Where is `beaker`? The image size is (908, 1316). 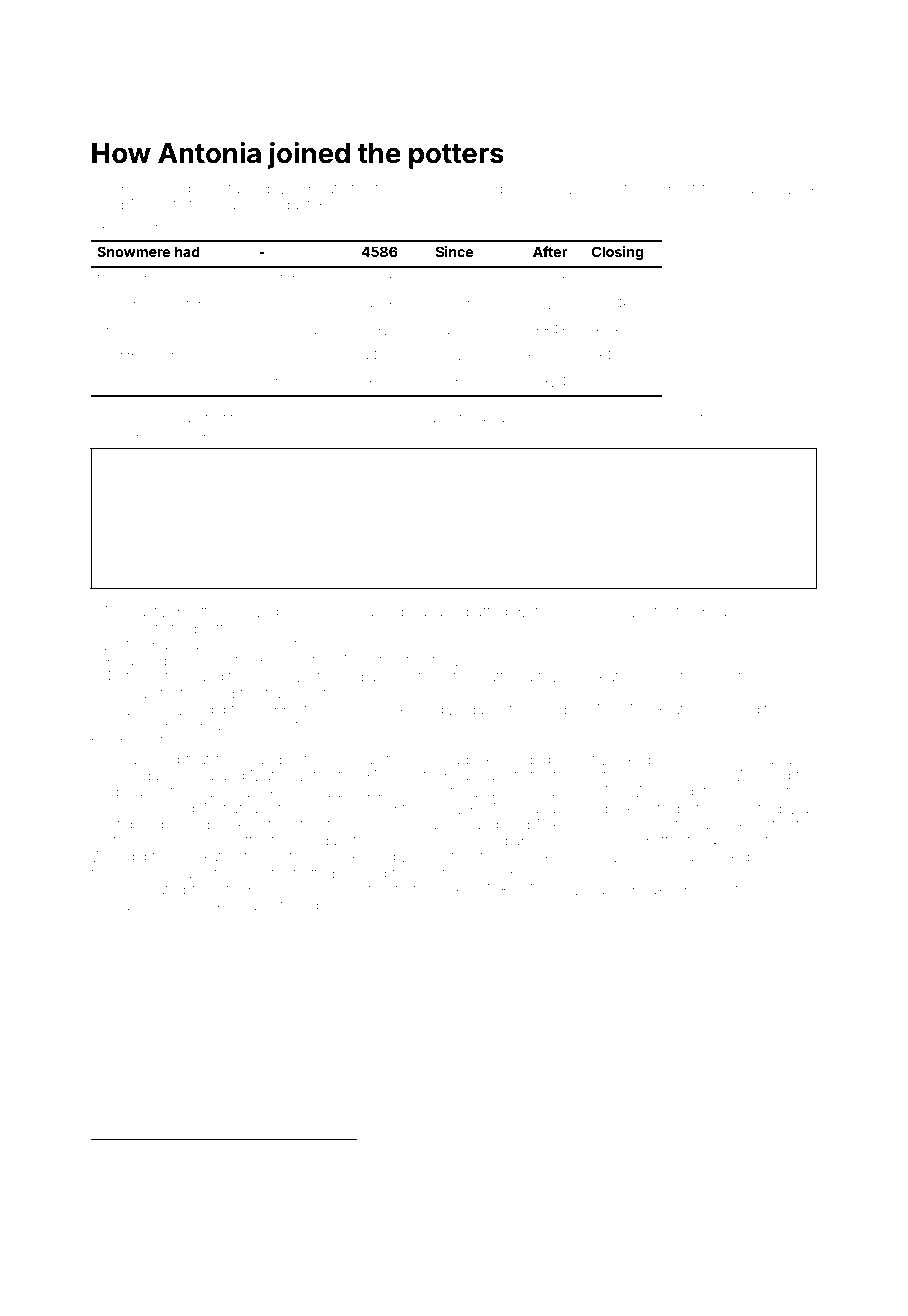
beaker is located at coordinates (655, 889).
